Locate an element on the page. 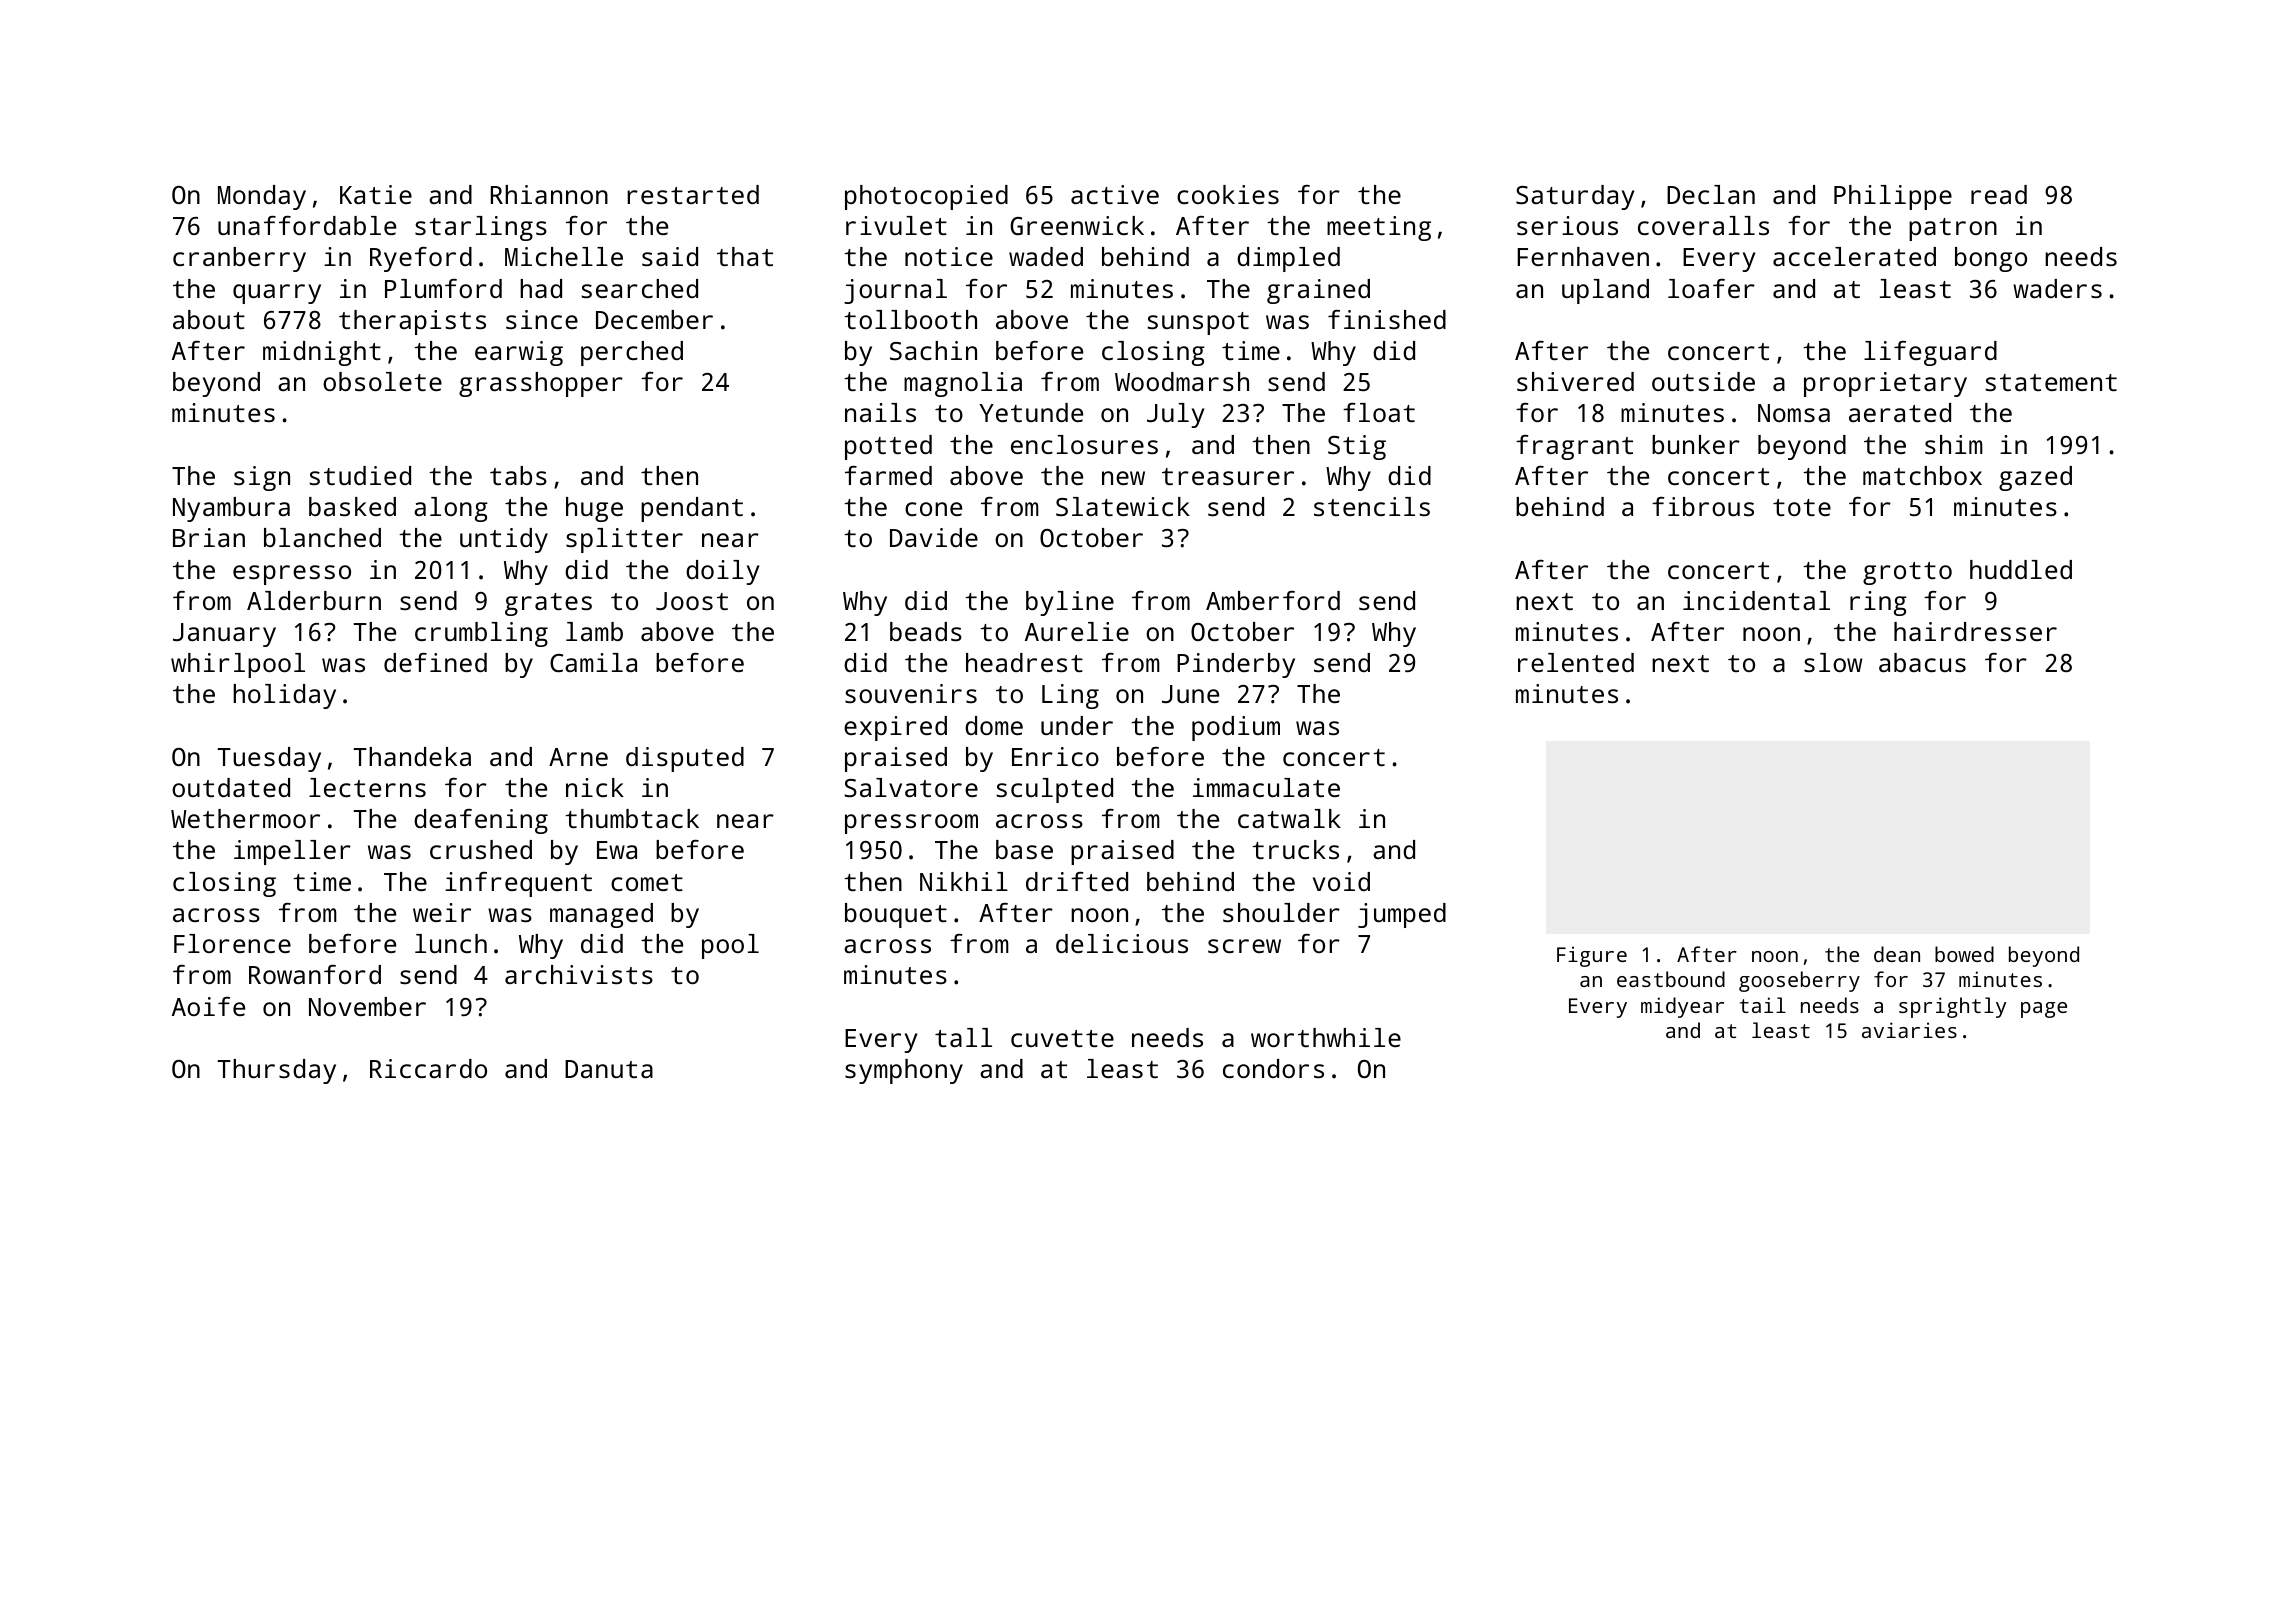 The image size is (2292, 1620). Rhiannon is located at coordinates (549, 194).
